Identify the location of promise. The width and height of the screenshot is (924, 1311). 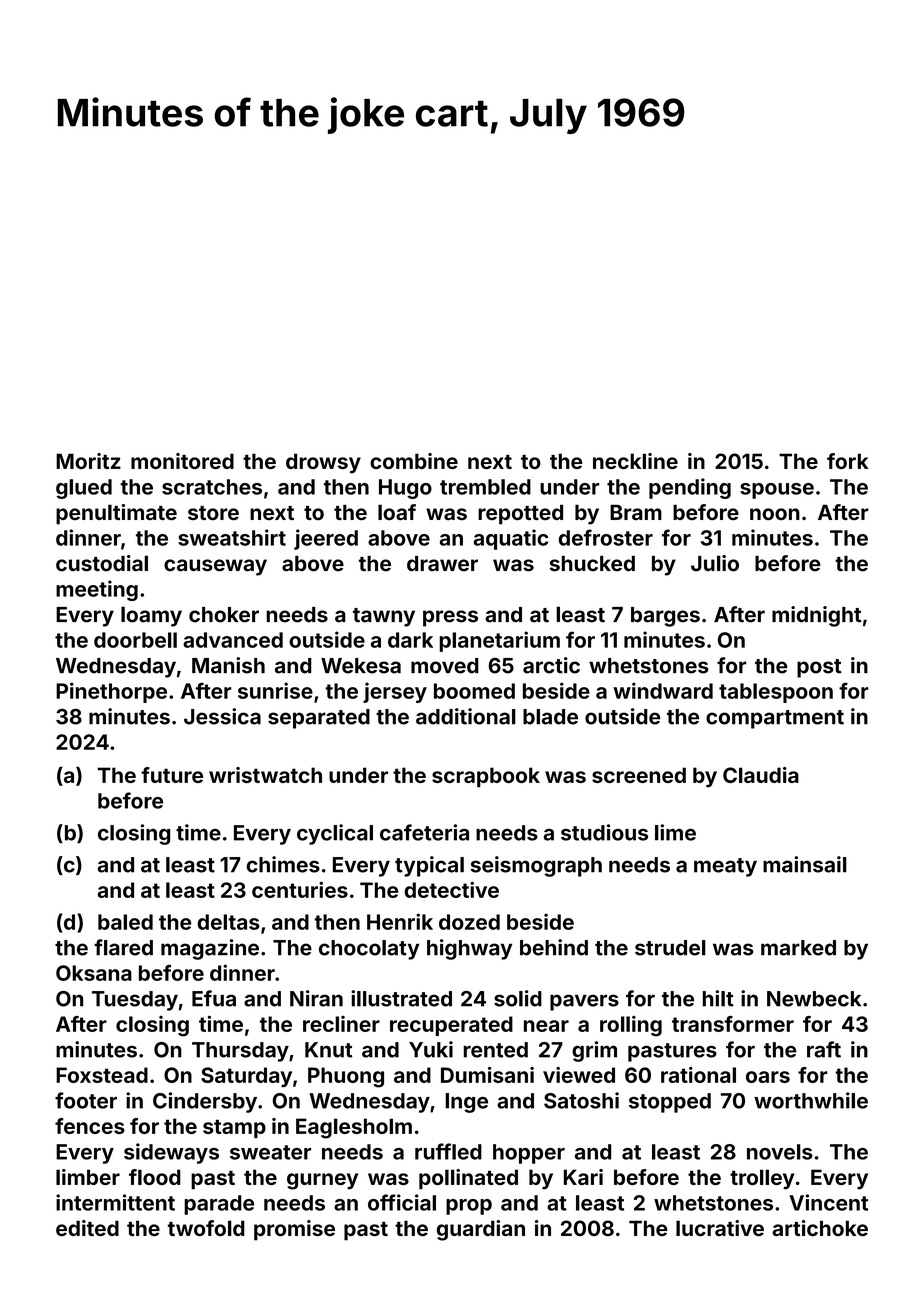
(294, 1230).
